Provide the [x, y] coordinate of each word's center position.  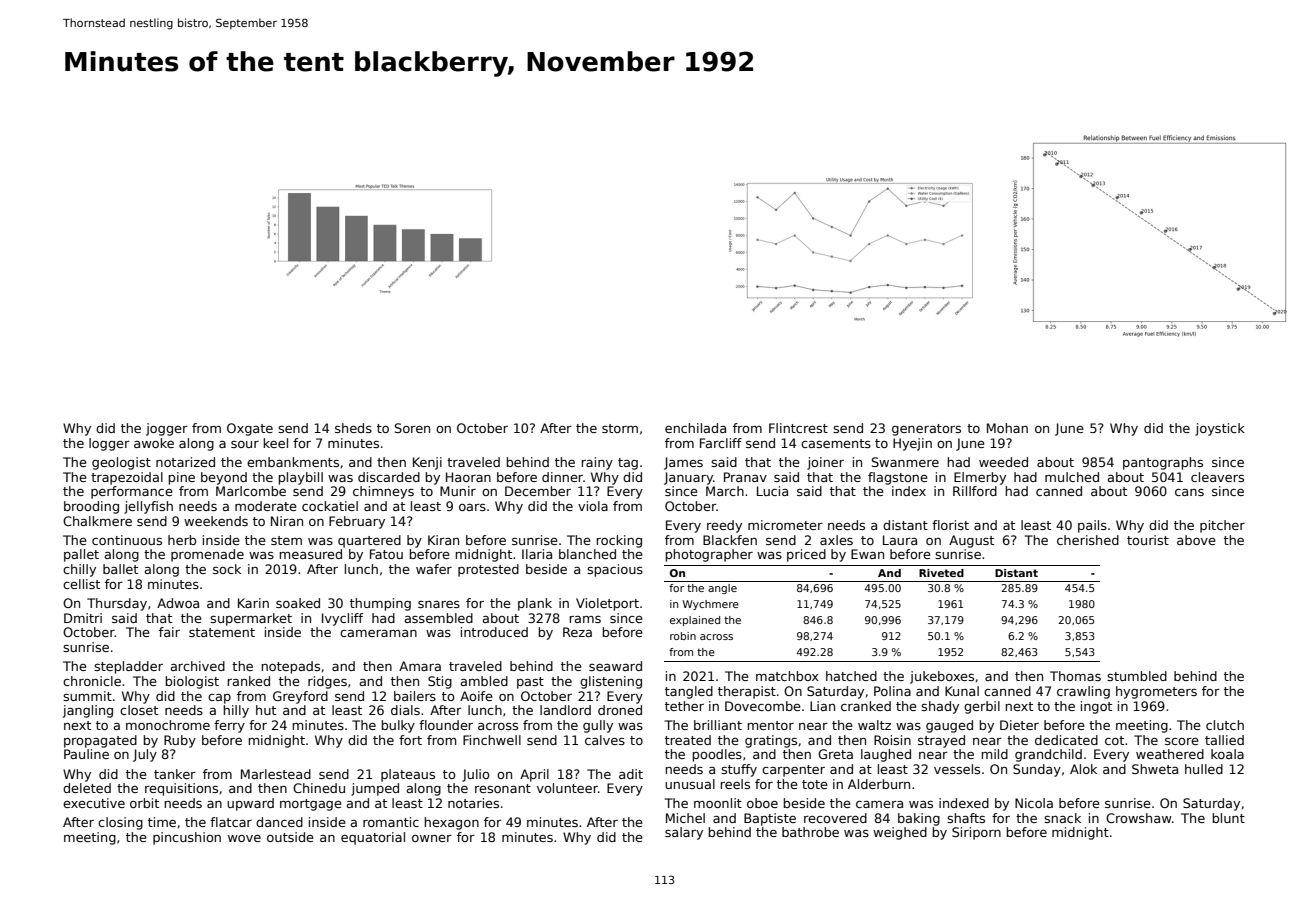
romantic [391, 822]
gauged [949, 726]
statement [222, 632]
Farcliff [721, 443]
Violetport [607, 604]
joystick [1220, 429]
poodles [717, 755]
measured [310, 554]
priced [806, 555]
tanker [175, 774]
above [1196, 540]
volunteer [567, 788]
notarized [185, 462]
